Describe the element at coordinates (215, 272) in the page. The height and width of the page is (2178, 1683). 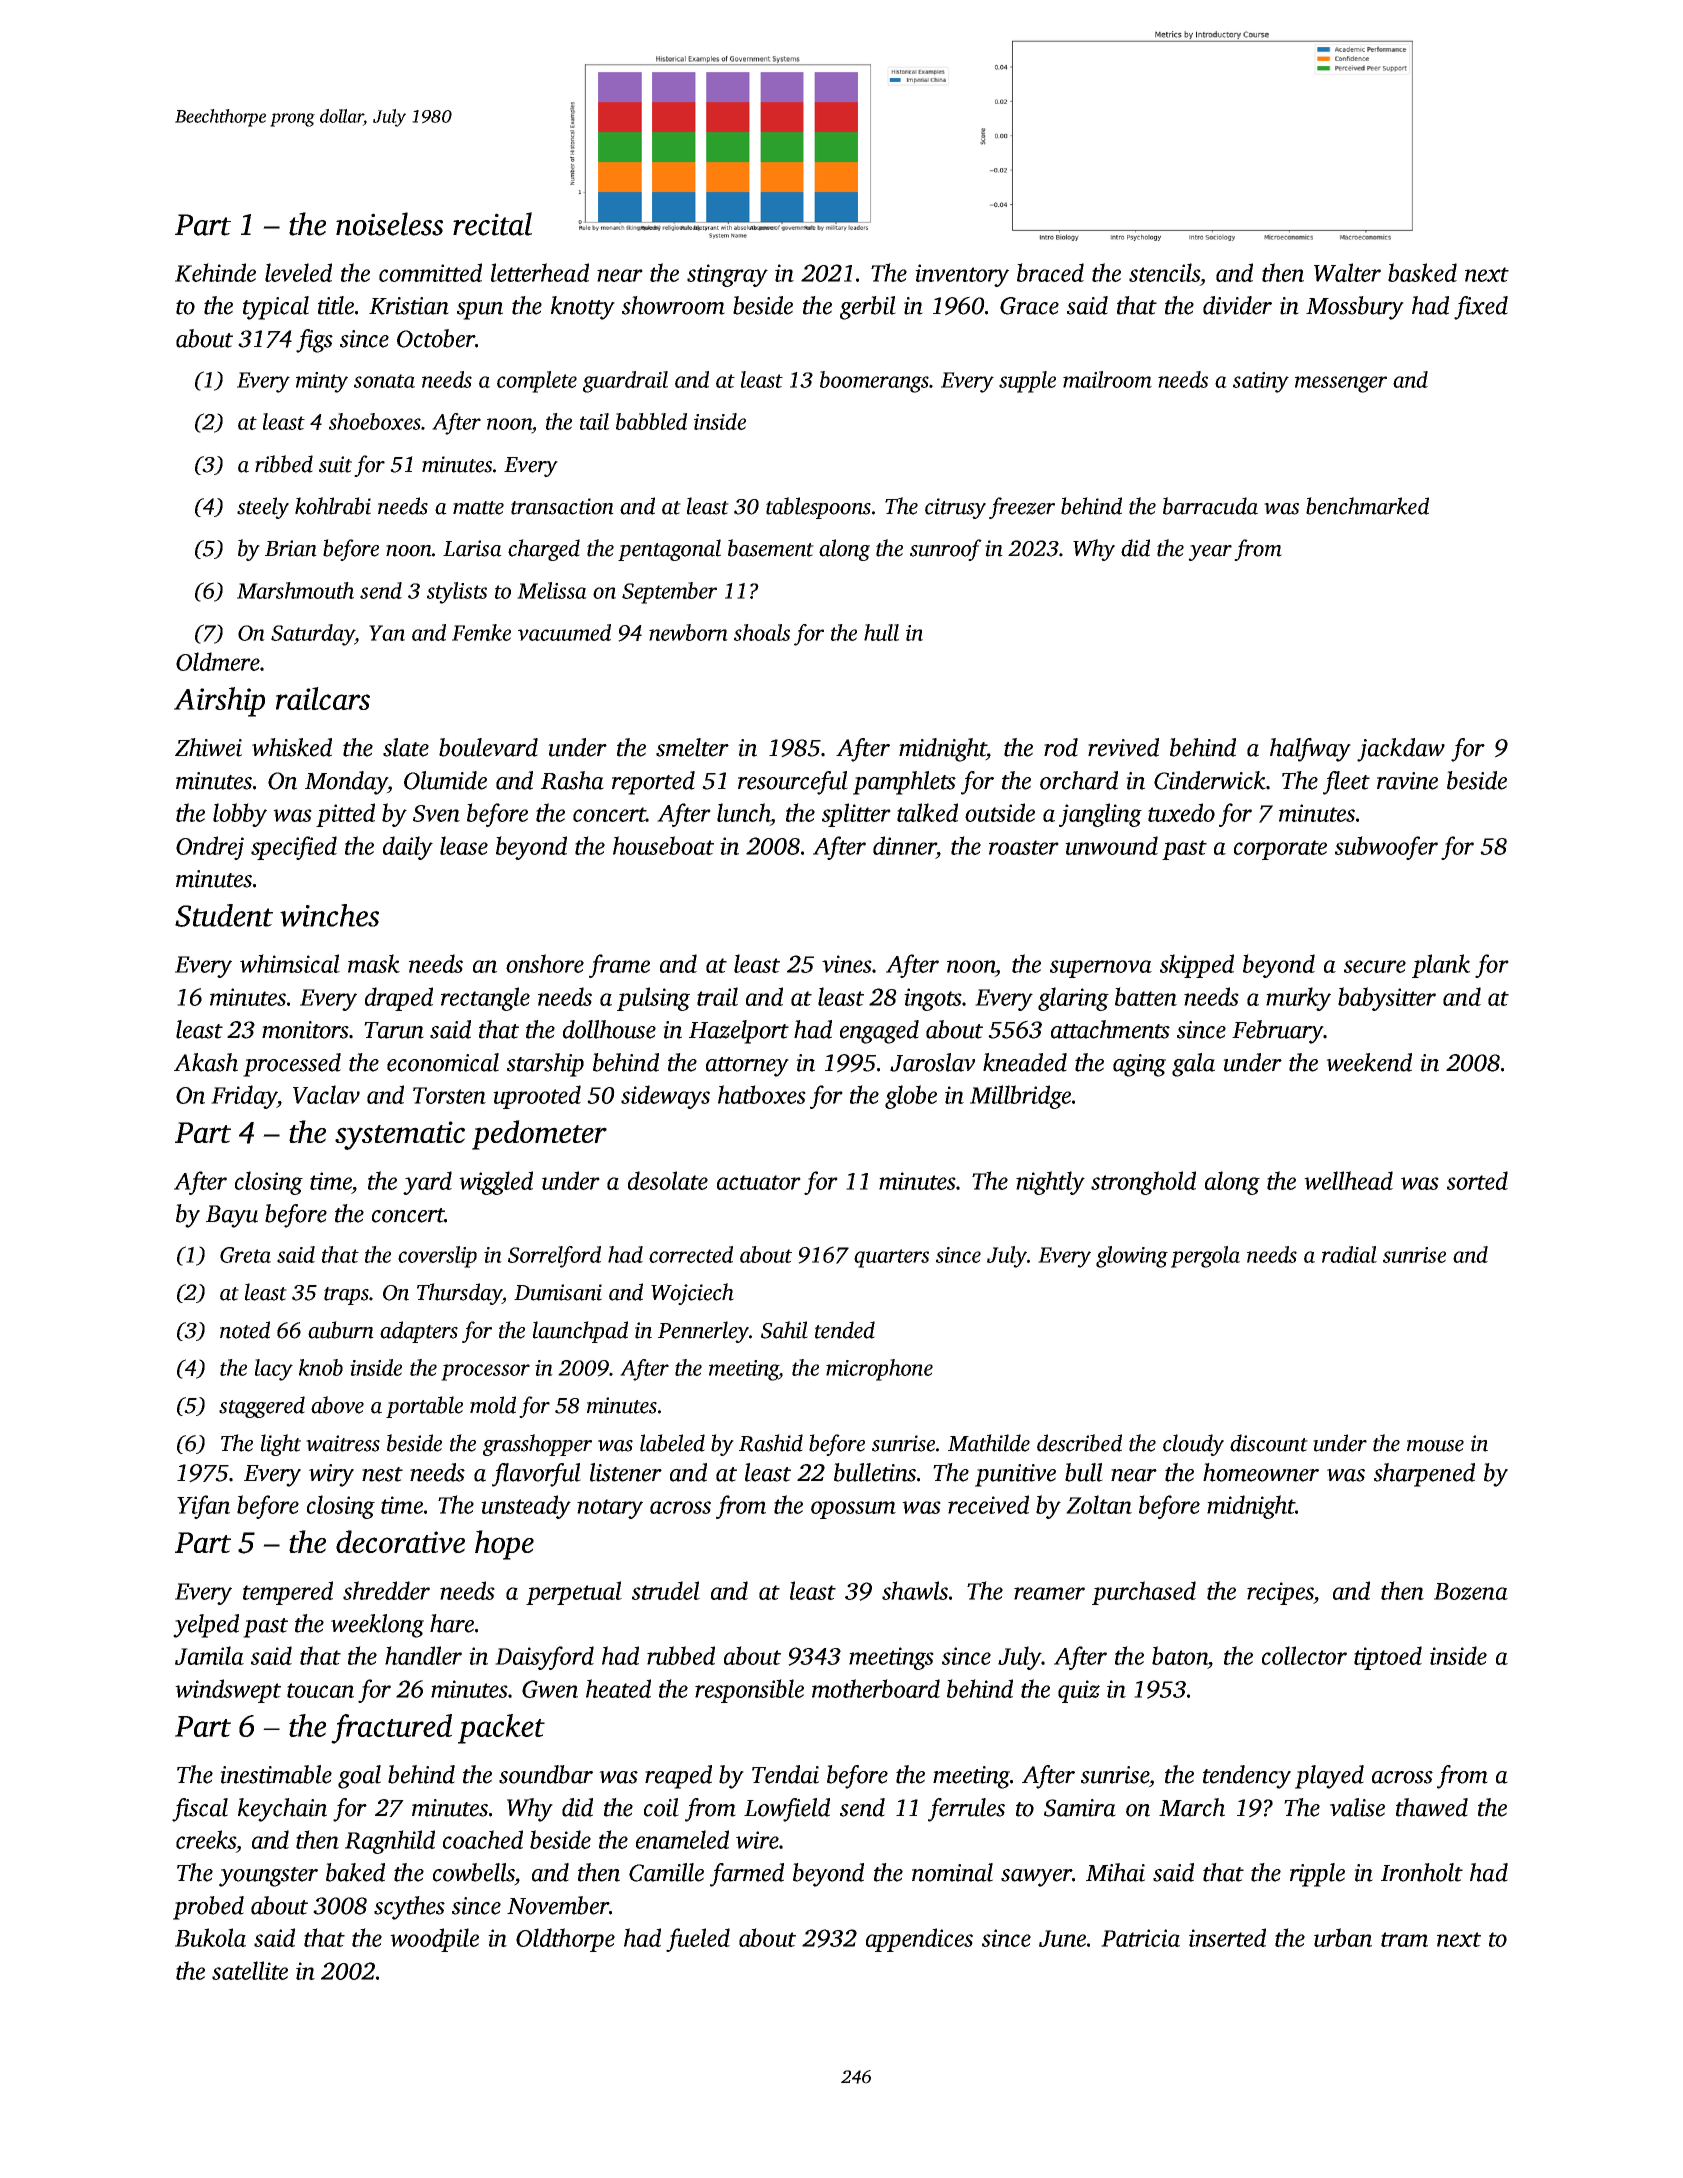
I see `Kehinde` at that location.
